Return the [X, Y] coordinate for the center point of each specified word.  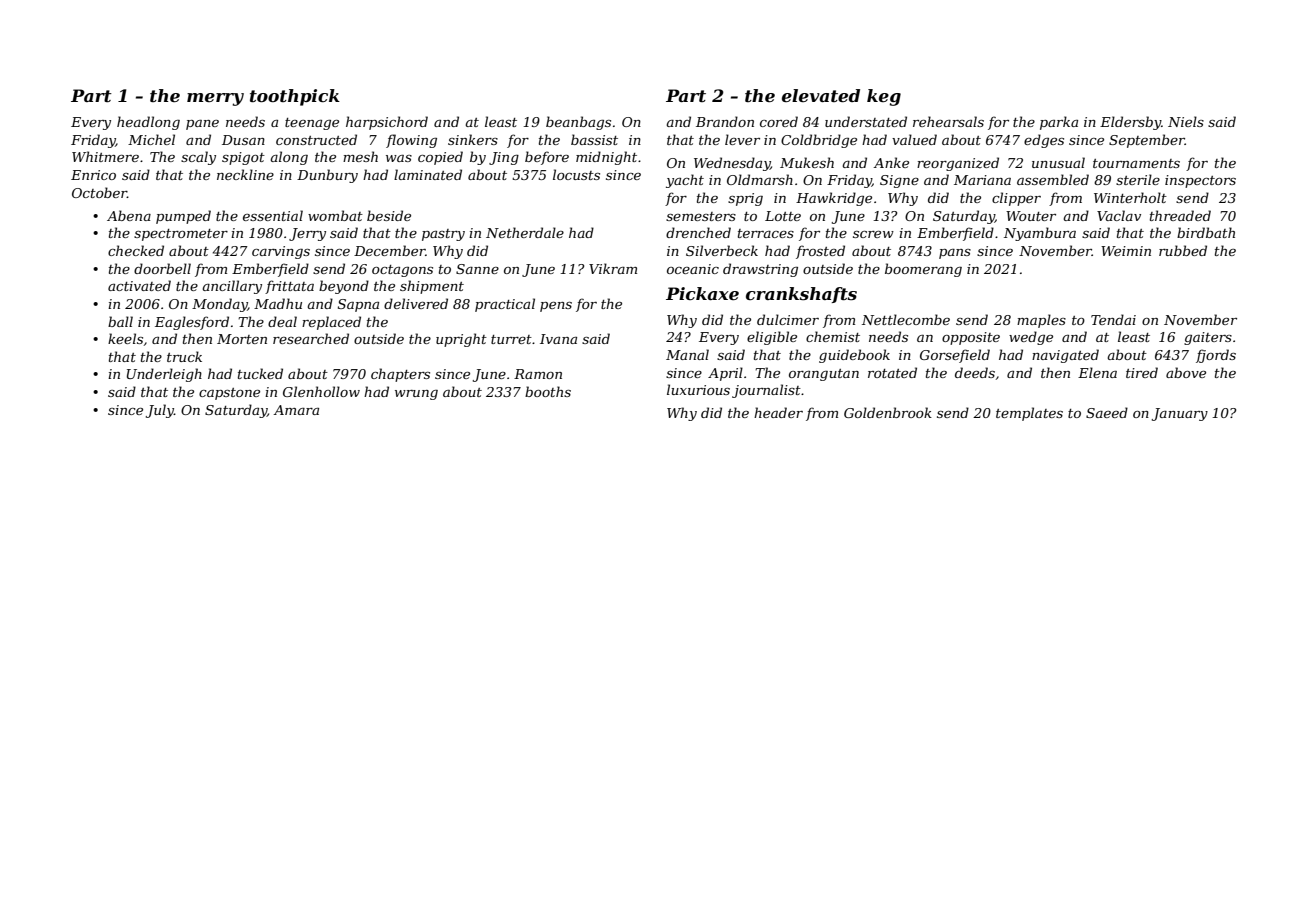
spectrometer [181, 235]
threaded [1180, 215]
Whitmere [105, 156]
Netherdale [525, 232]
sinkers [473, 139]
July [160, 411]
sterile [1138, 179]
